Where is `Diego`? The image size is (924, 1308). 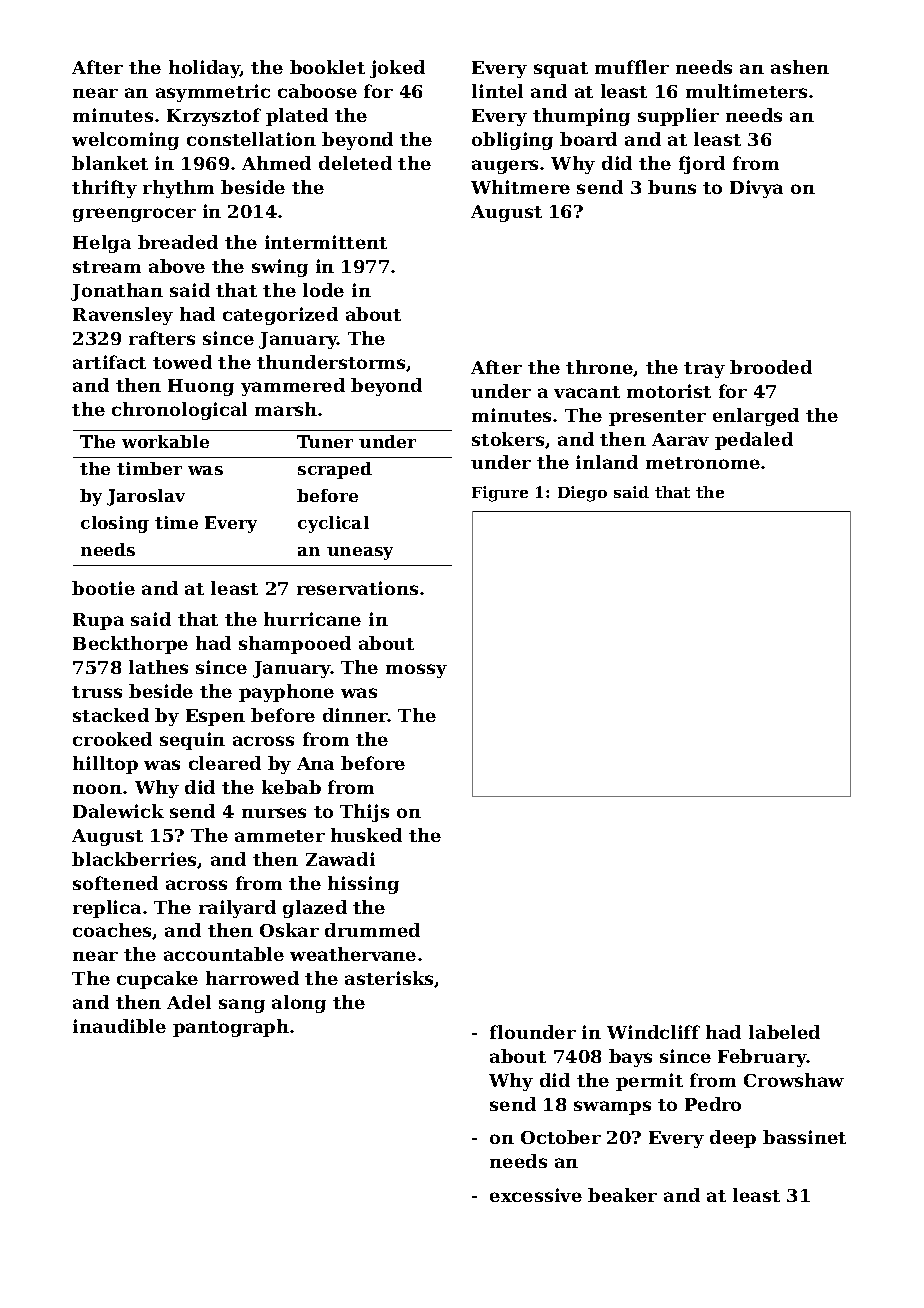
Diego is located at coordinates (582, 494).
